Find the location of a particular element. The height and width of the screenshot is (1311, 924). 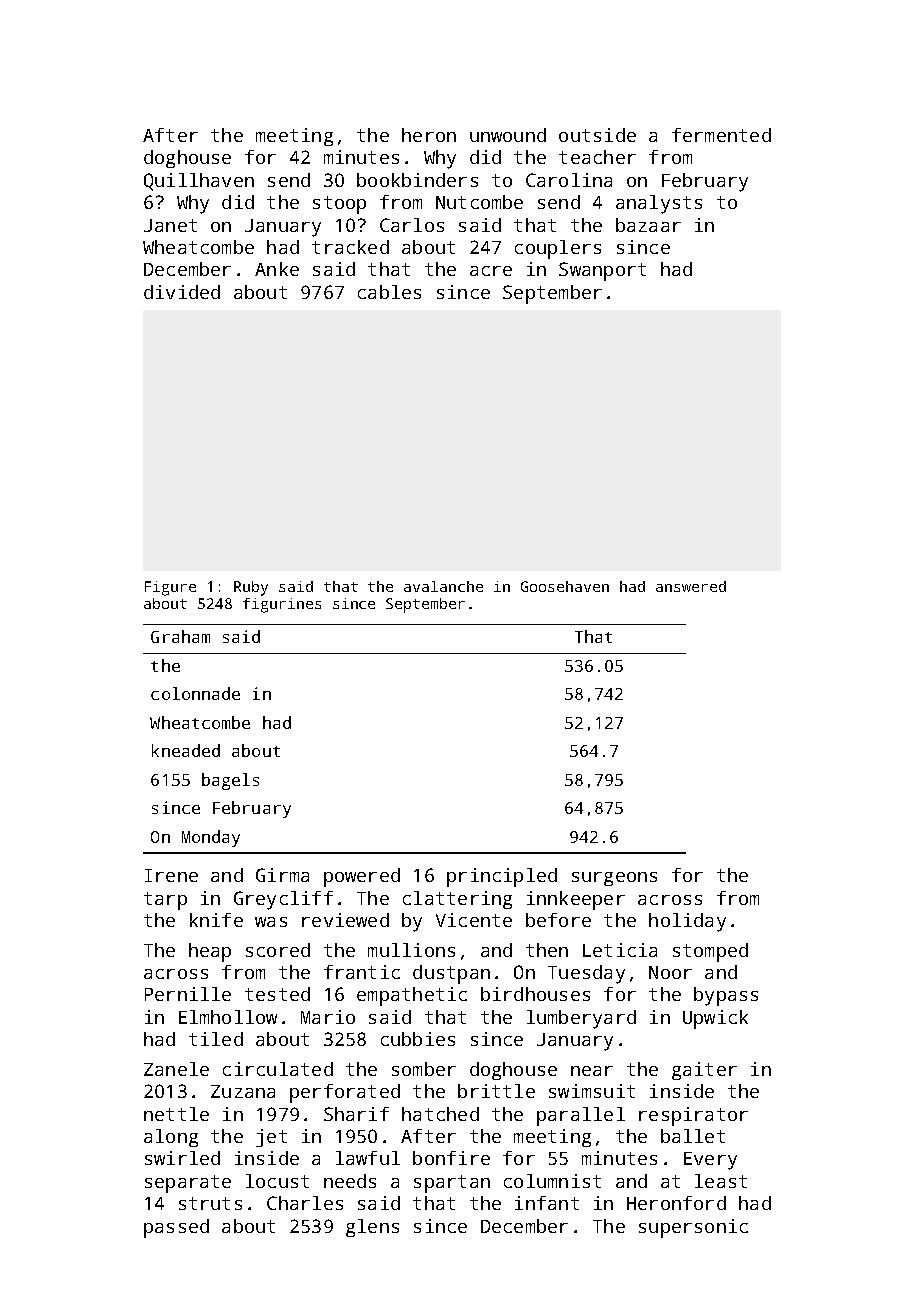

answered is located at coordinates (691, 586).
